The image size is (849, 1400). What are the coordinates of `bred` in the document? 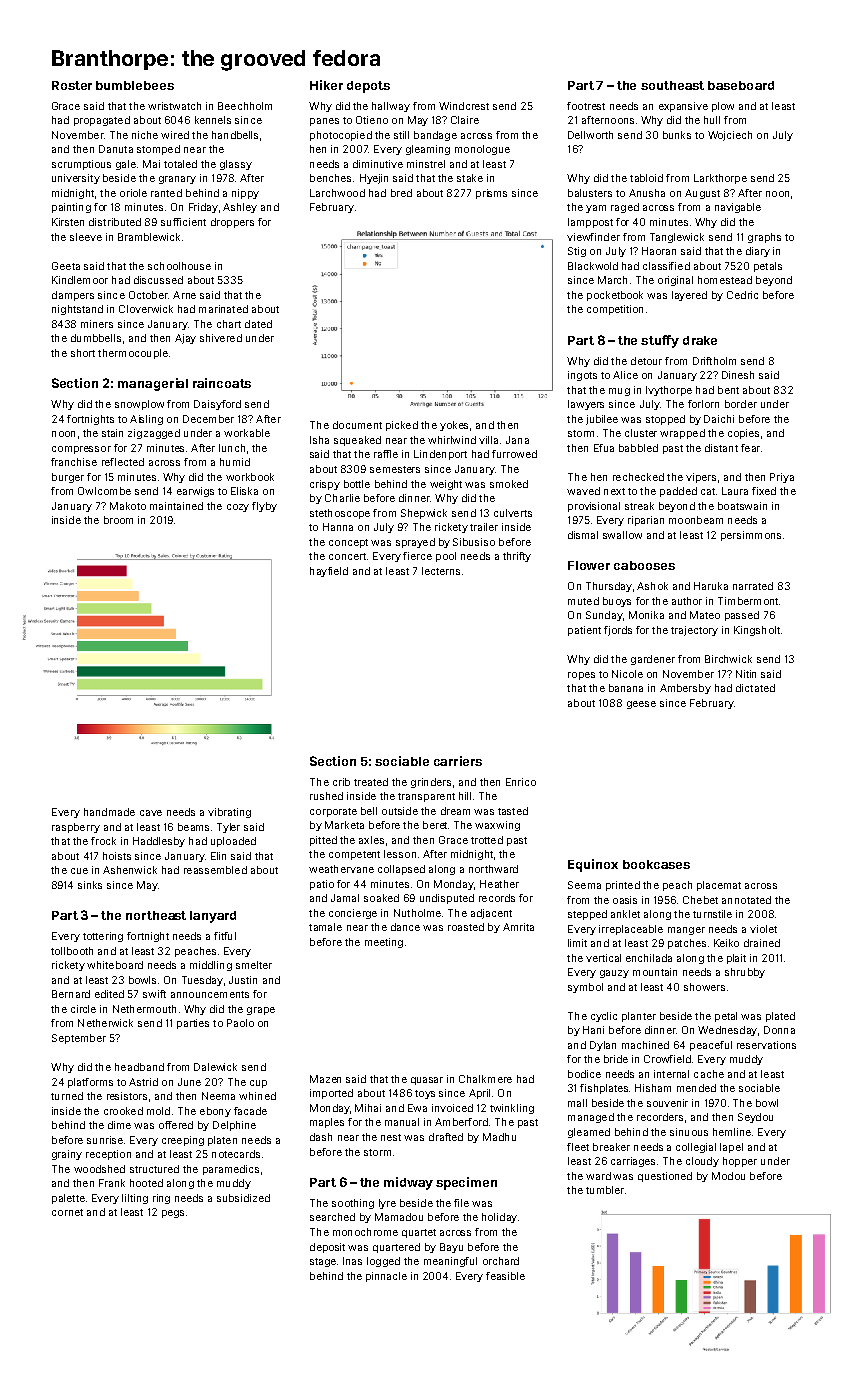 It's located at (401, 193).
